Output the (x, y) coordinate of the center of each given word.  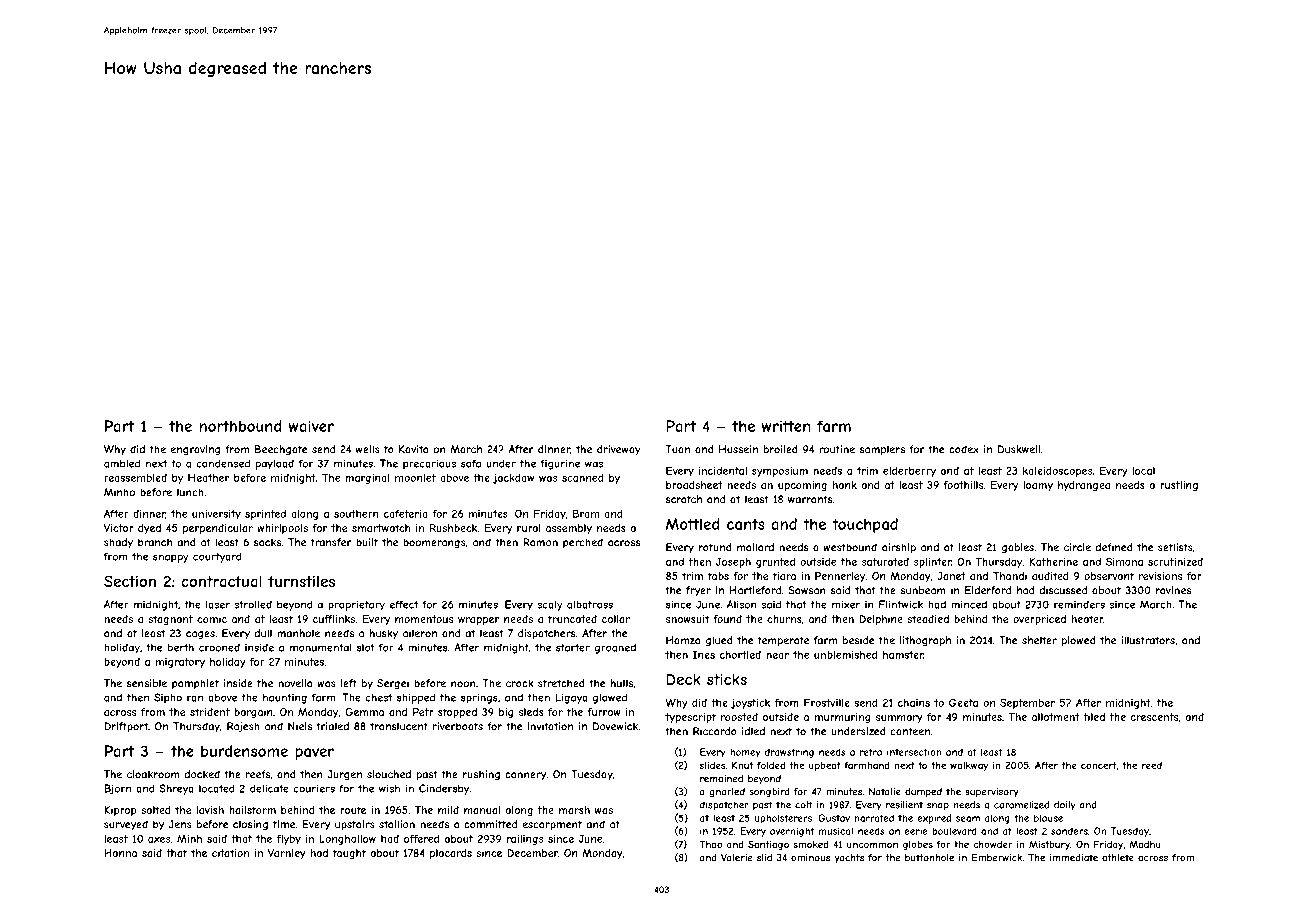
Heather (208, 478)
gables (1018, 548)
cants (746, 524)
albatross (590, 604)
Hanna (120, 853)
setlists (1175, 547)
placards (451, 854)
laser (218, 604)
